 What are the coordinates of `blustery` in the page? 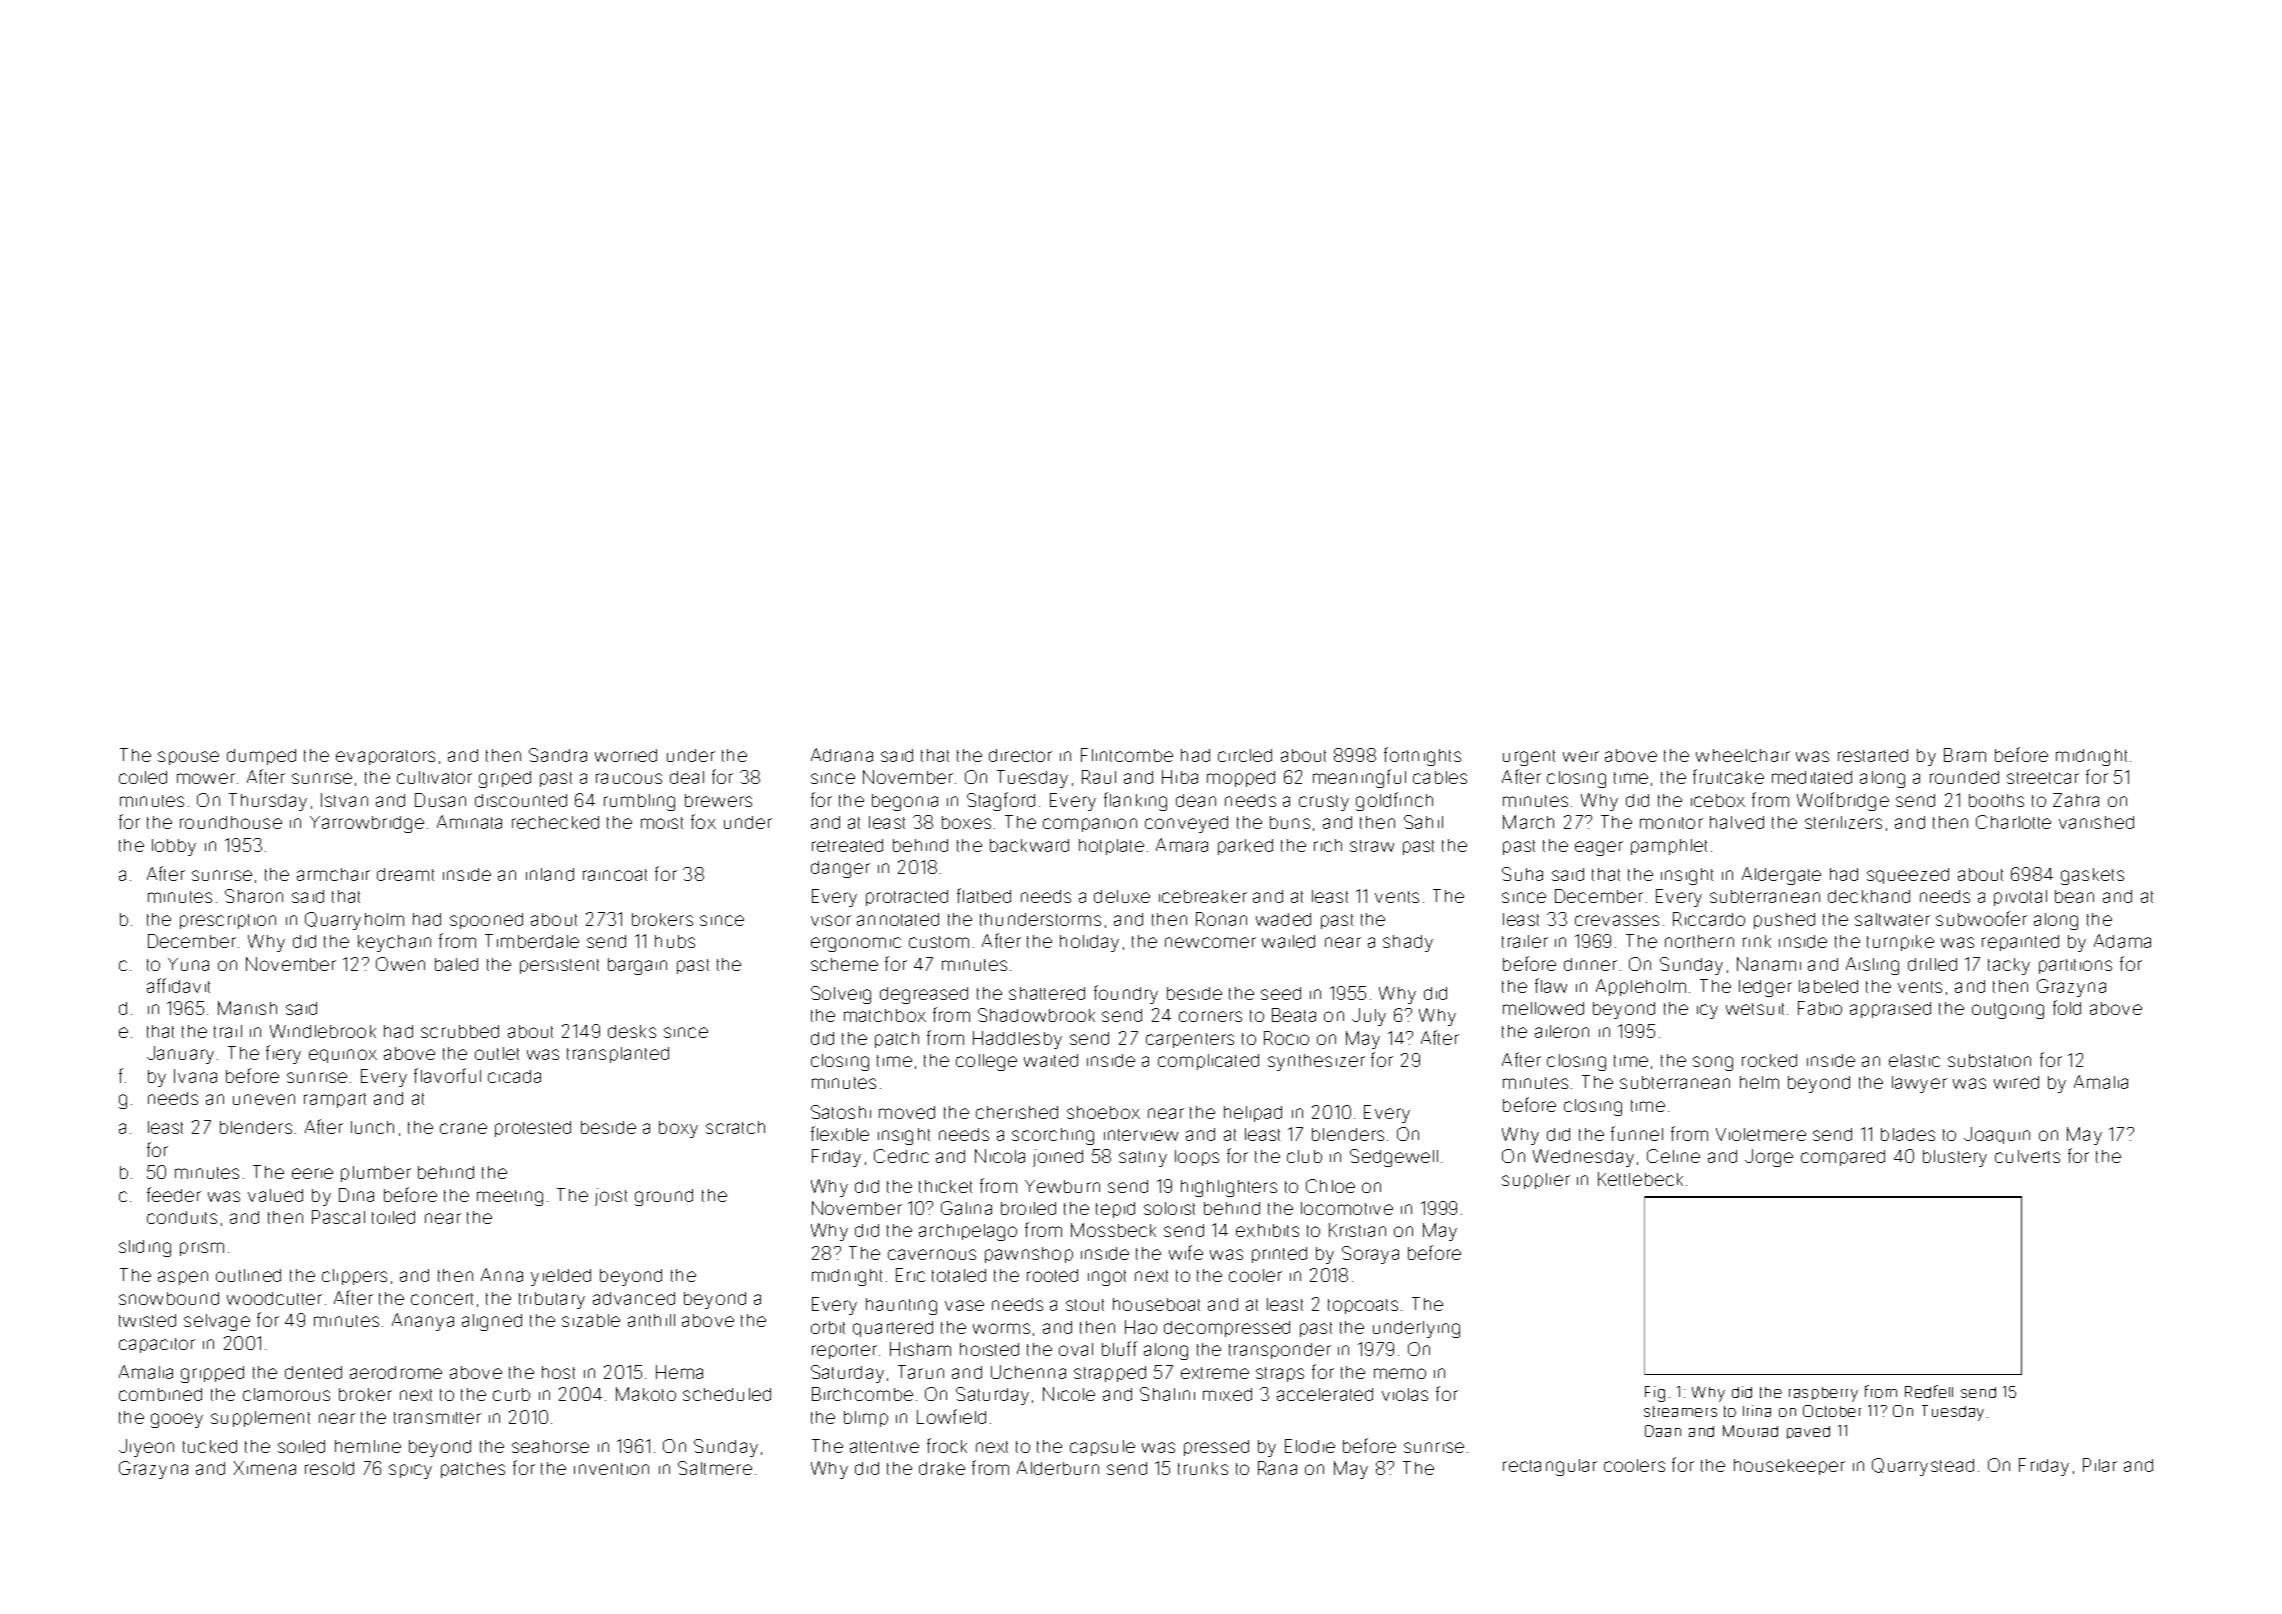 It's located at (1955, 1158).
